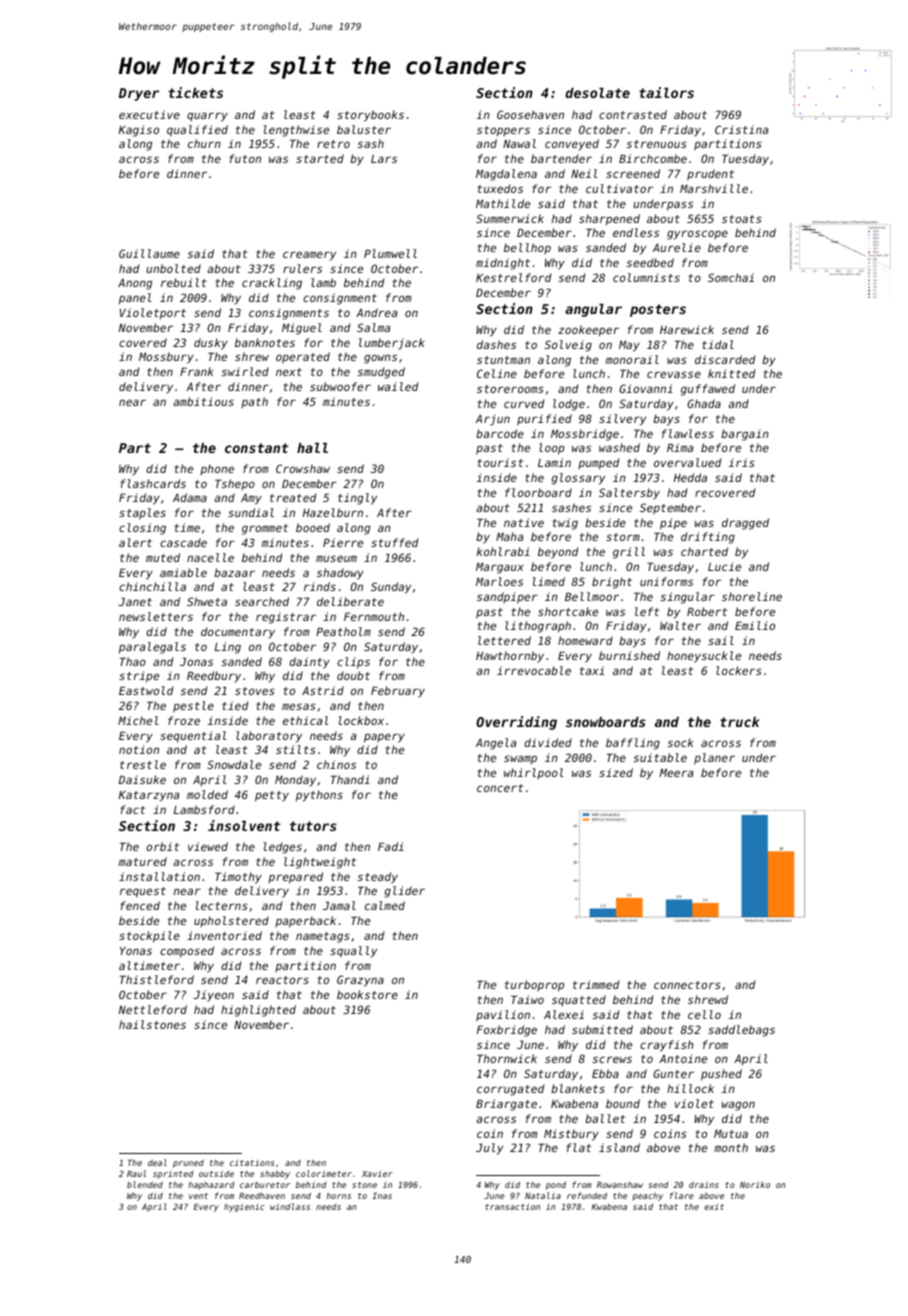  What do you see at coordinates (755, 625) in the document?
I see `Emilio` at bounding box center [755, 625].
